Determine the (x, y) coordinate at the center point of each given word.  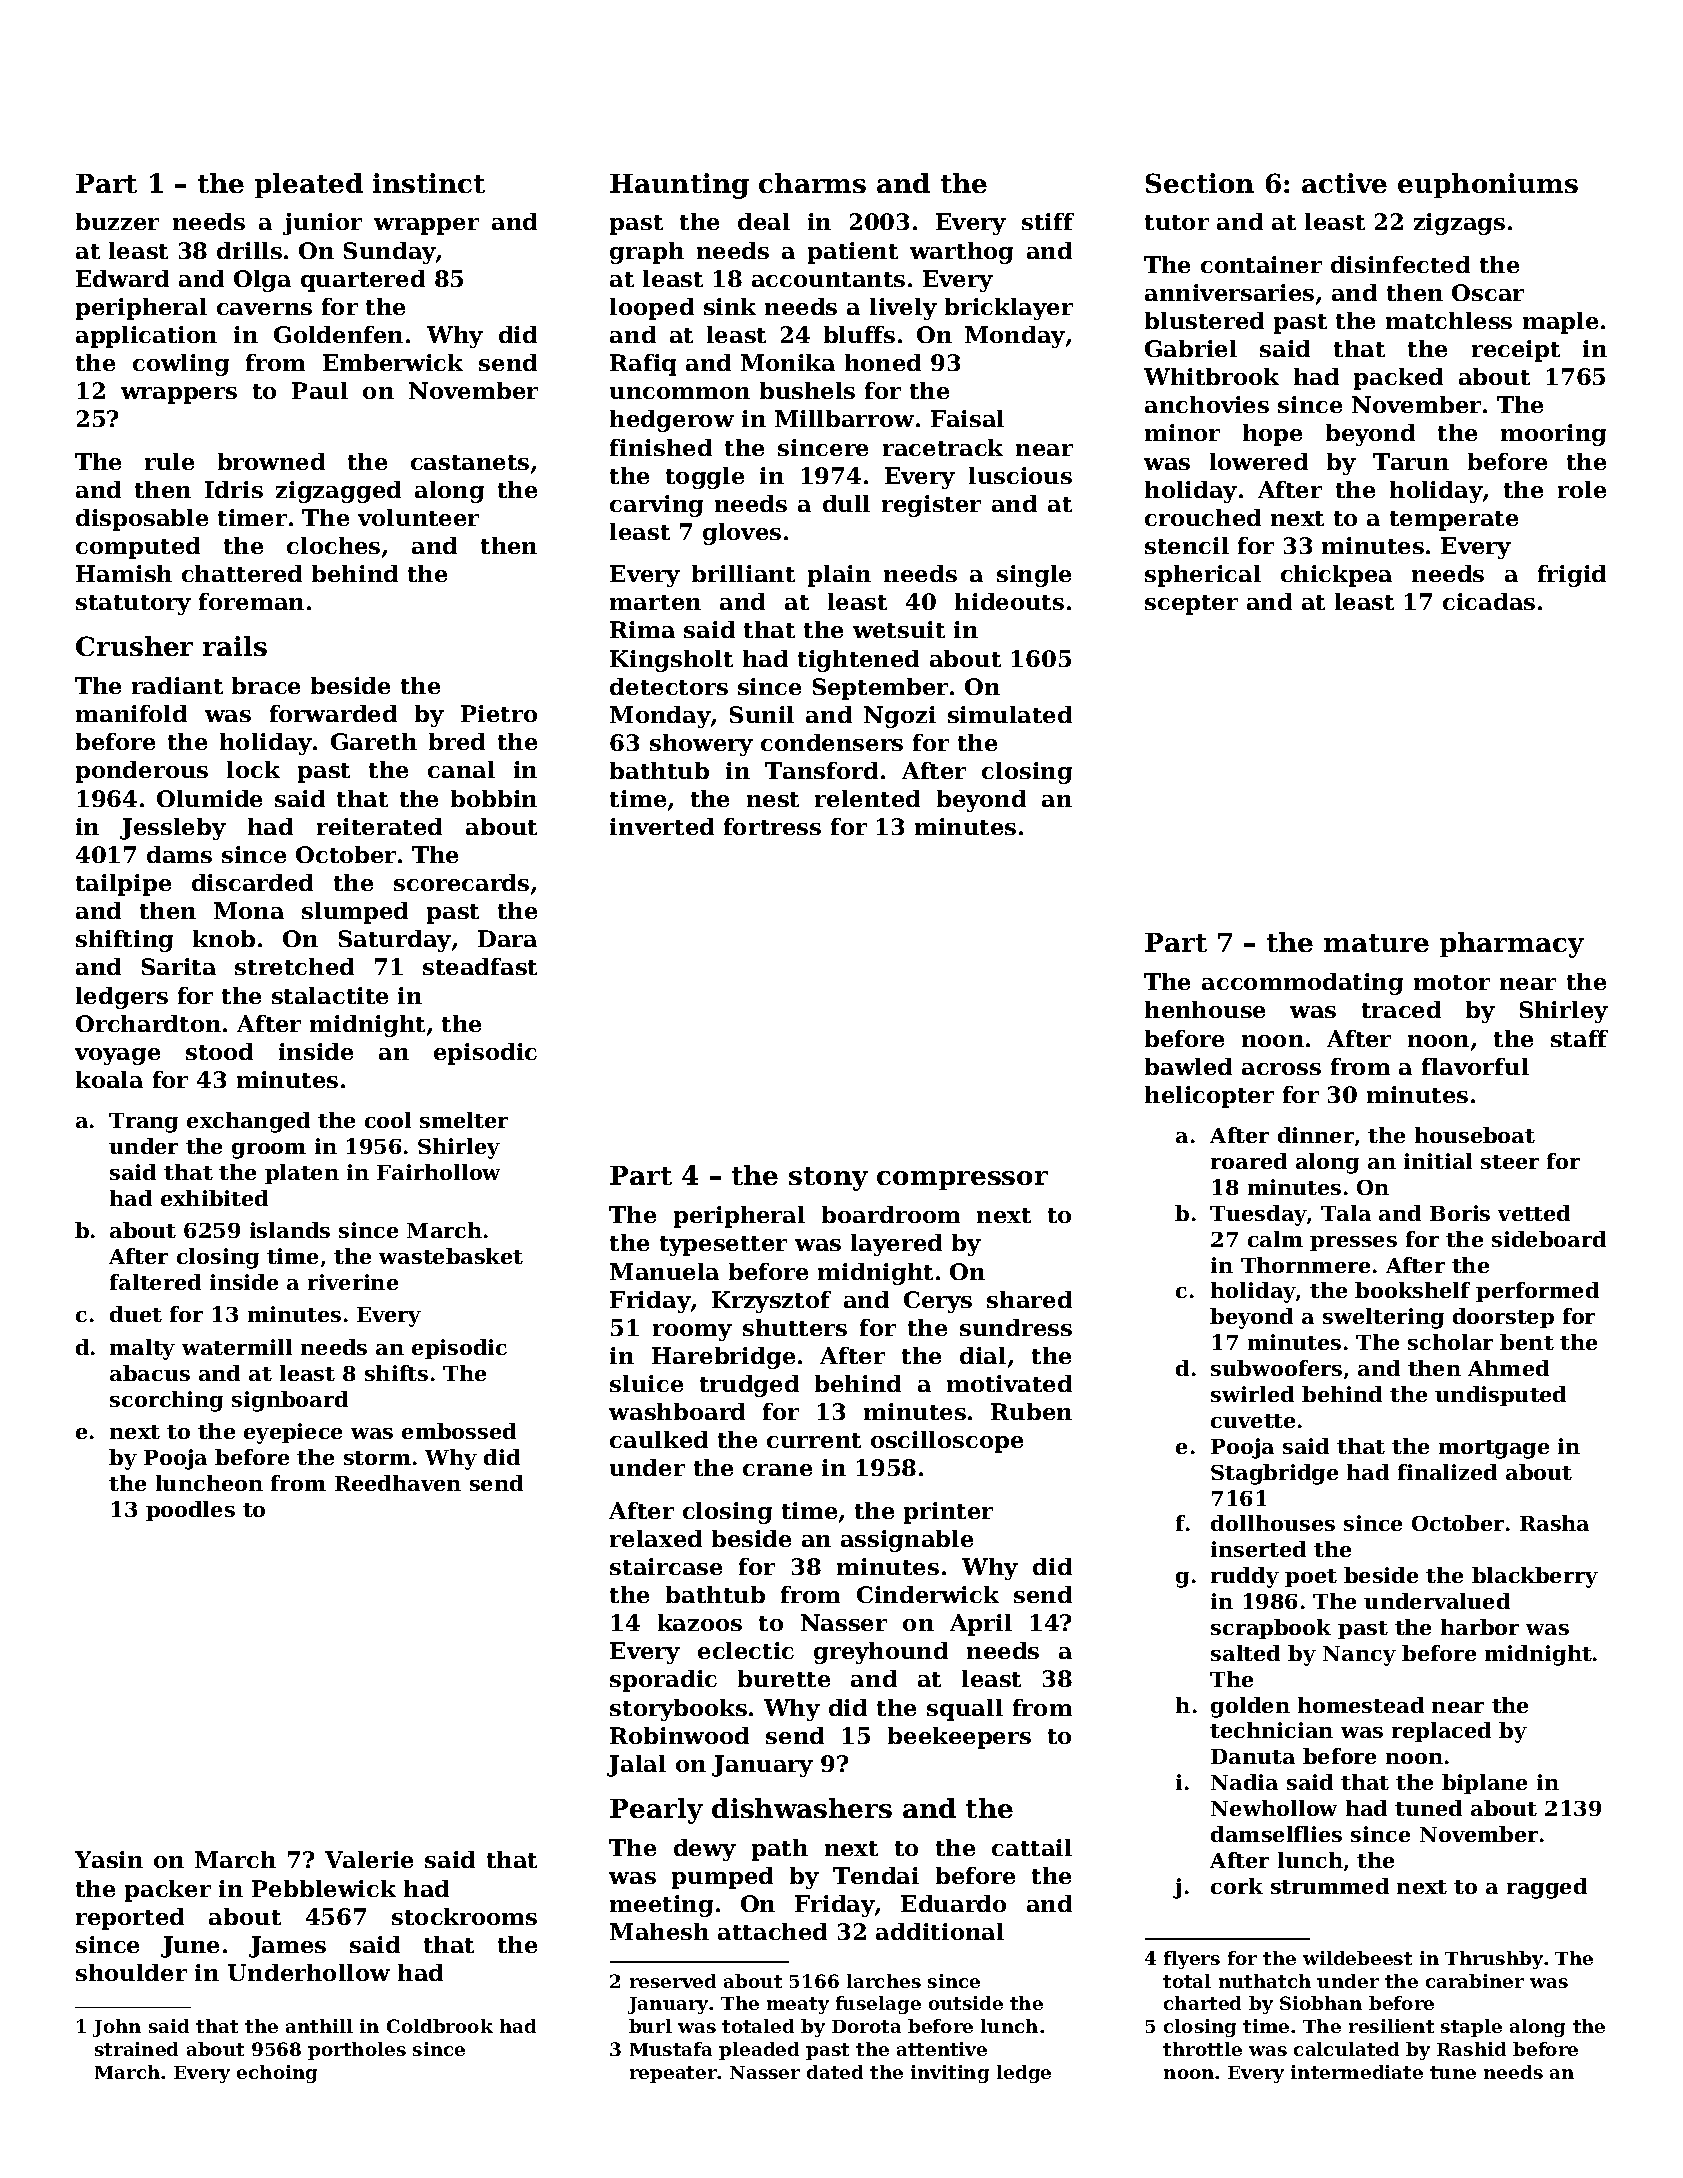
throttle (1202, 2049)
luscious (1020, 475)
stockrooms (464, 1916)
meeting (661, 1906)
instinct (429, 183)
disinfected (1400, 264)
